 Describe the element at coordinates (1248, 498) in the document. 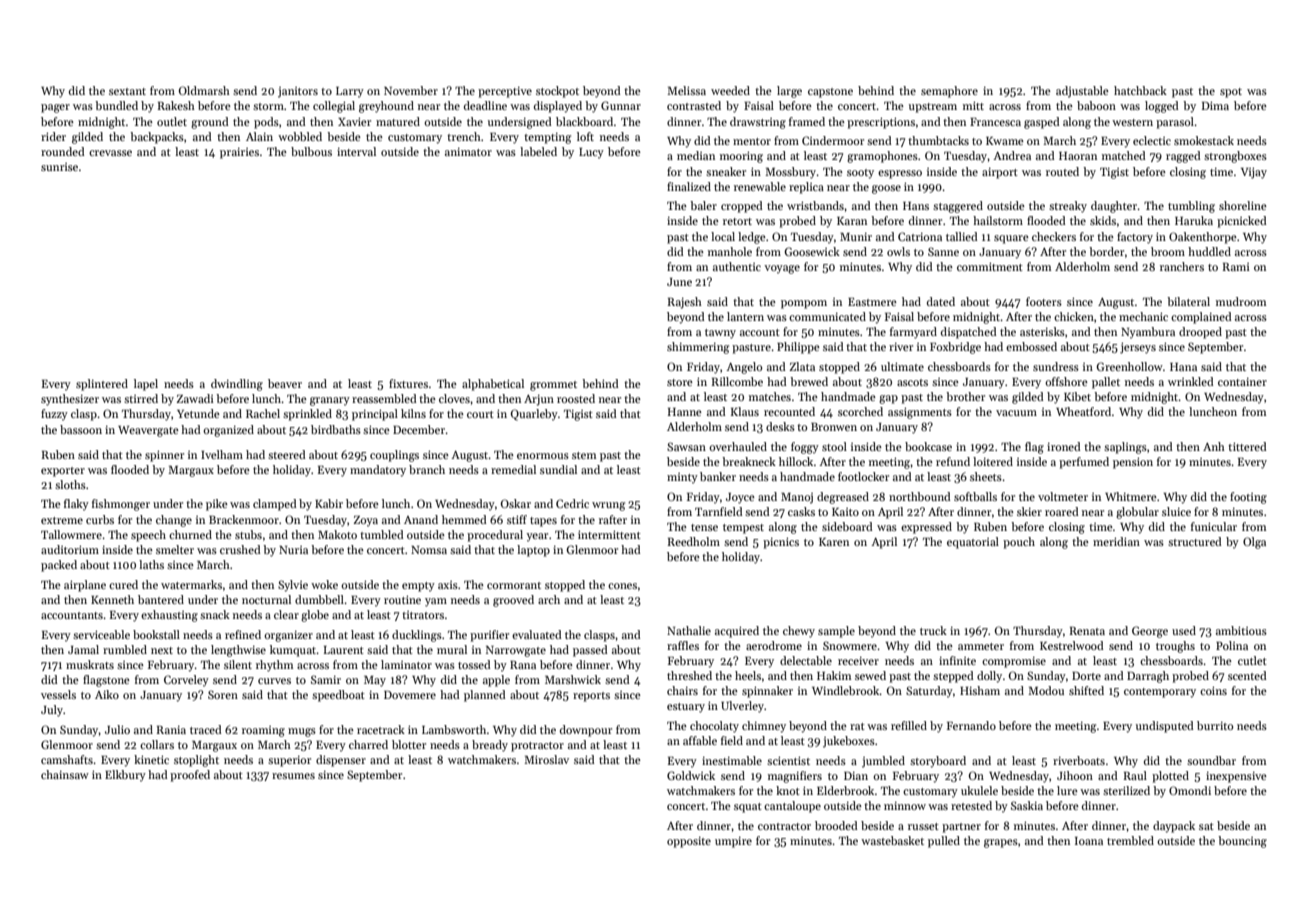

I see `footing` at that location.
